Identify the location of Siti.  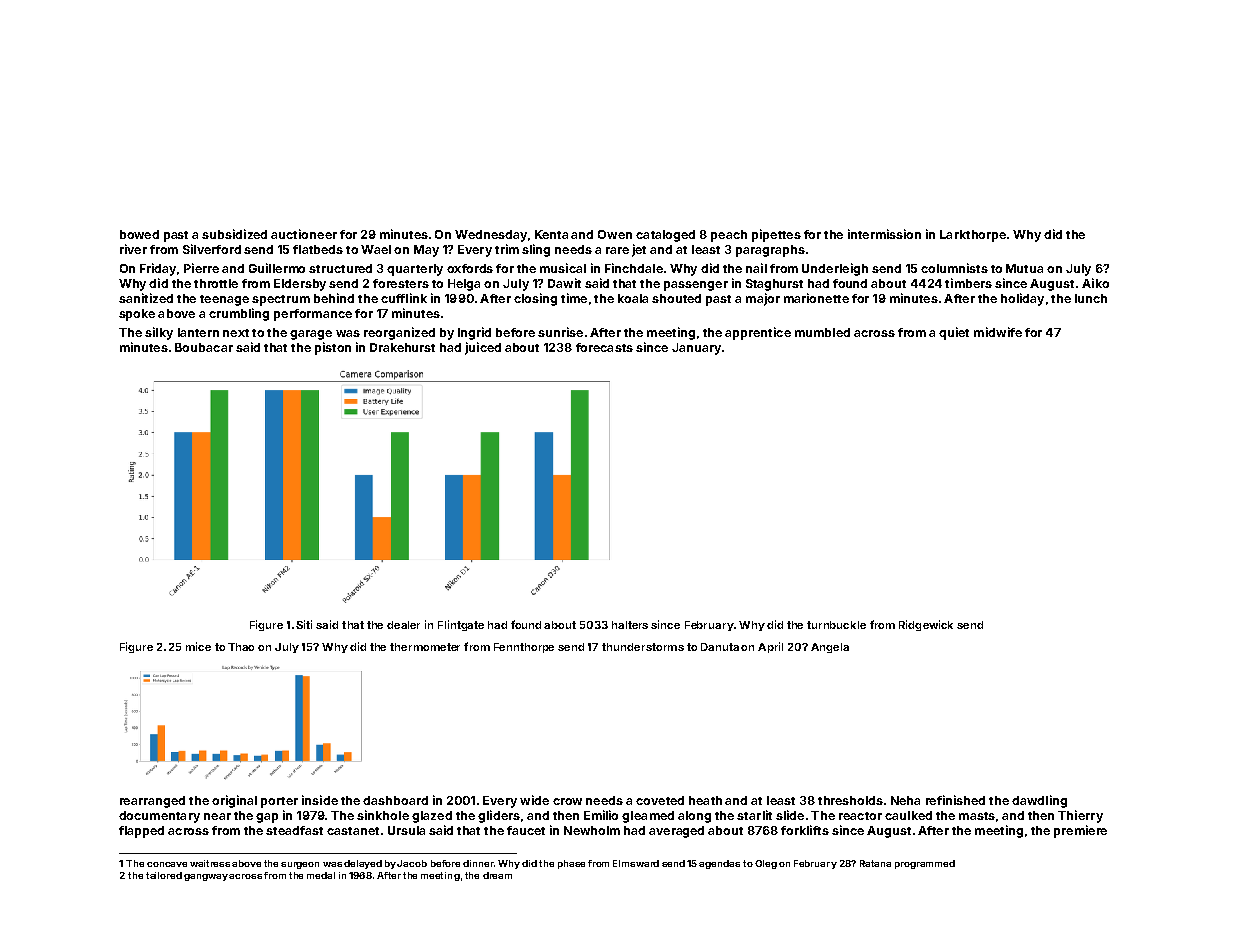
(304, 624).
